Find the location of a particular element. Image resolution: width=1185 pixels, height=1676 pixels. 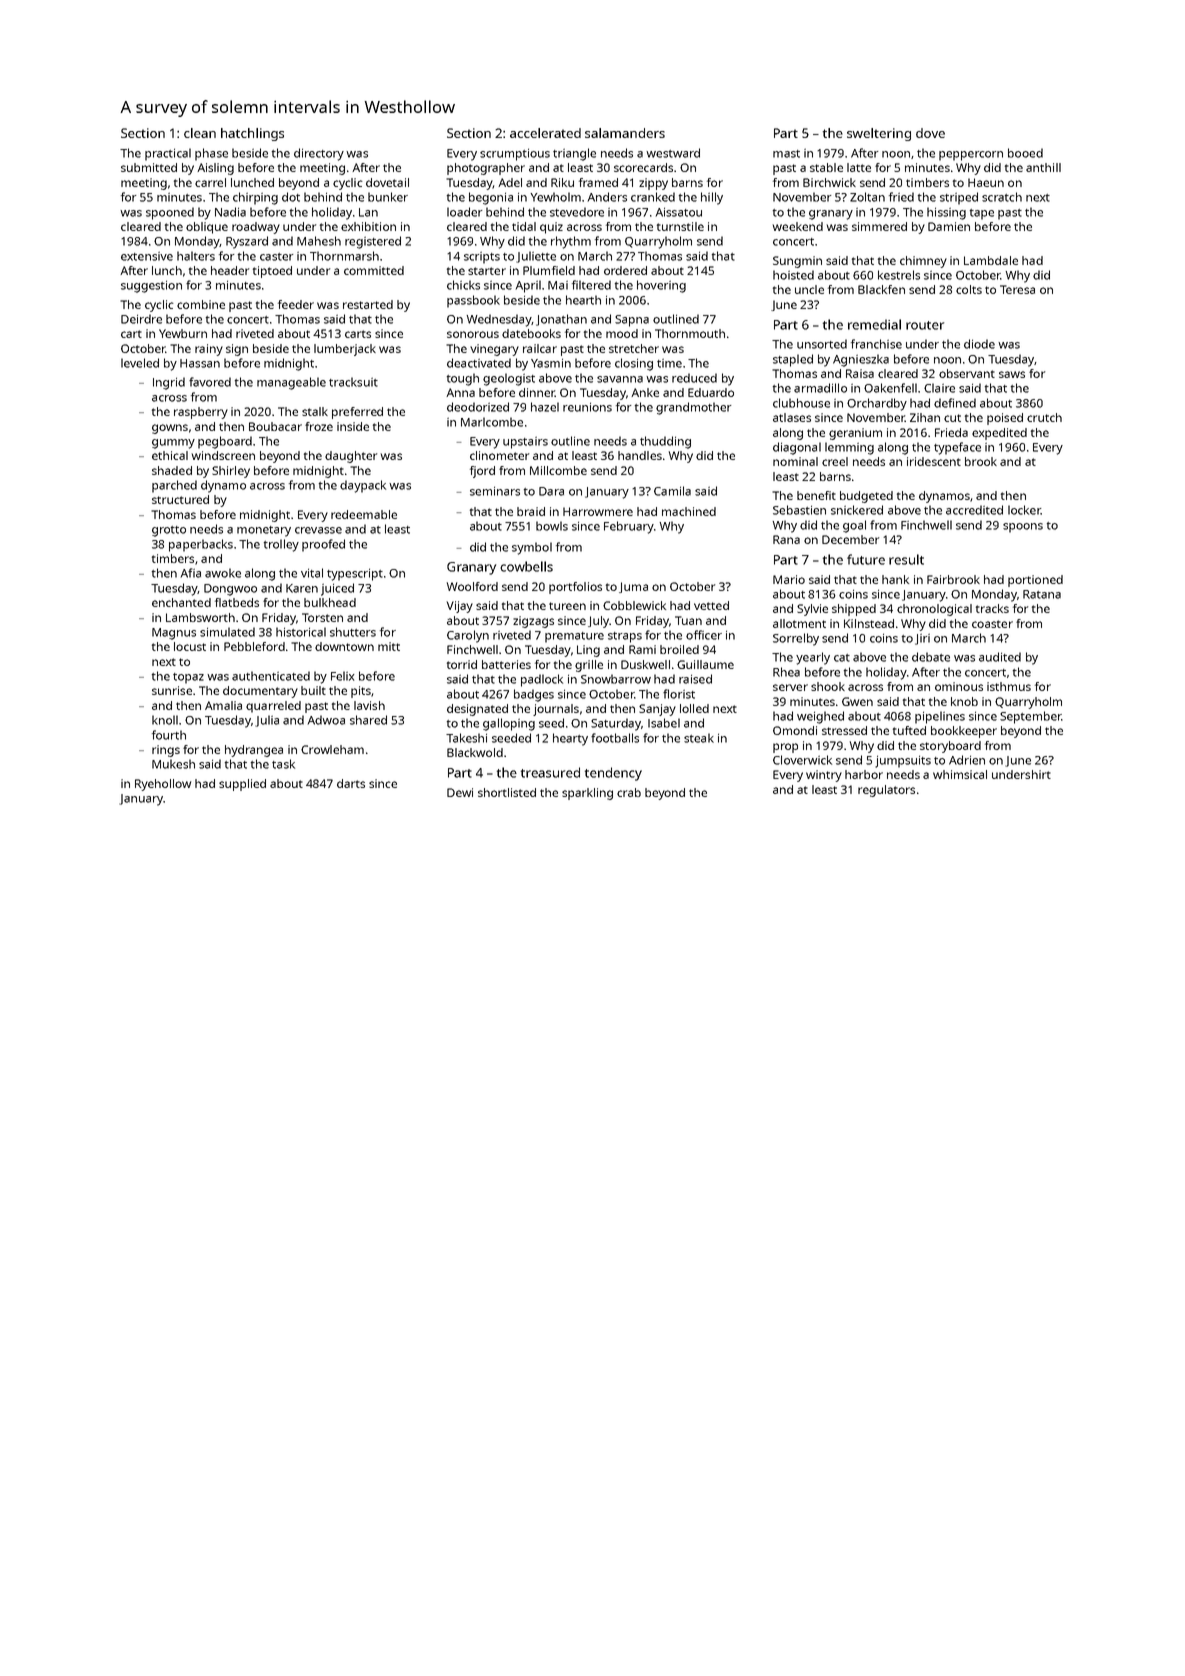

booed is located at coordinates (1025, 153).
